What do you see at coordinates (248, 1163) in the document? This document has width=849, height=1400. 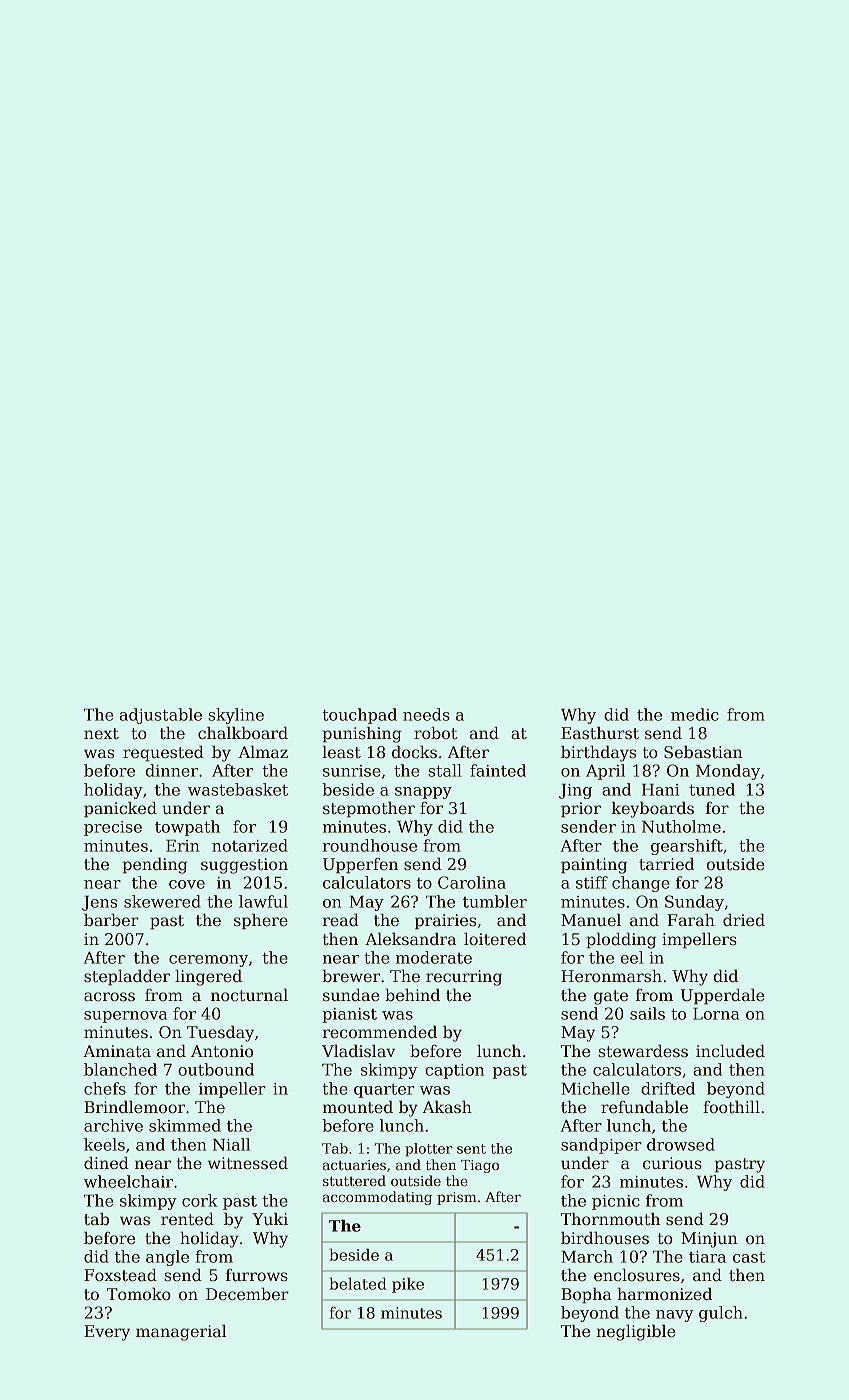 I see `witnessed` at bounding box center [248, 1163].
